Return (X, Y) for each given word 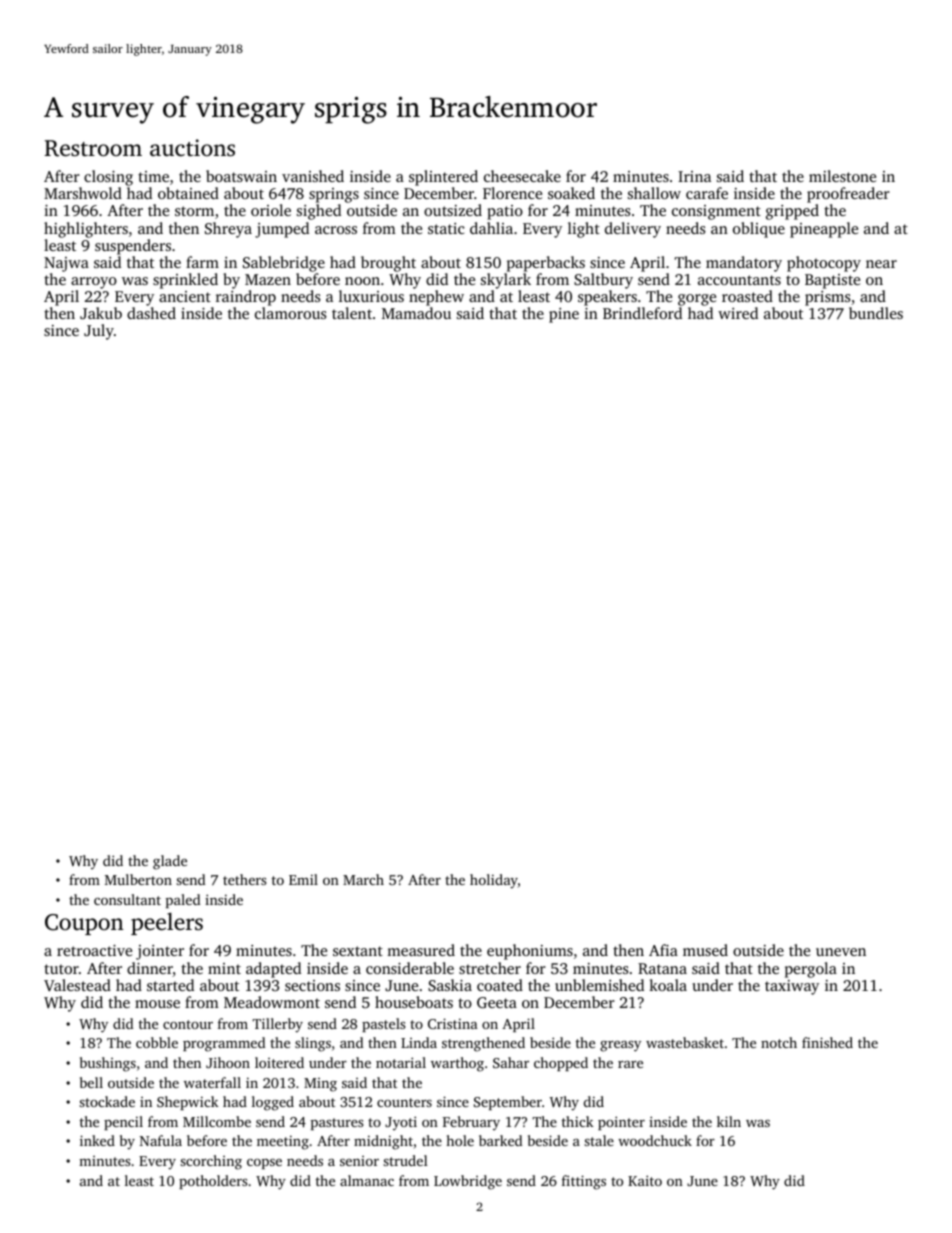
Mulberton (138, 879)
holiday (494, 881)
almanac (367, 1180)
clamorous (291, 313)
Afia (663, 950)
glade (170, 862)
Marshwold (83, 193)
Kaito (645, 1180)
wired (738, 313)
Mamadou (416, 313)
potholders (213, 1182)
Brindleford (642, 313)
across (336, 230)
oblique (759, 230)
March (363, 879)
